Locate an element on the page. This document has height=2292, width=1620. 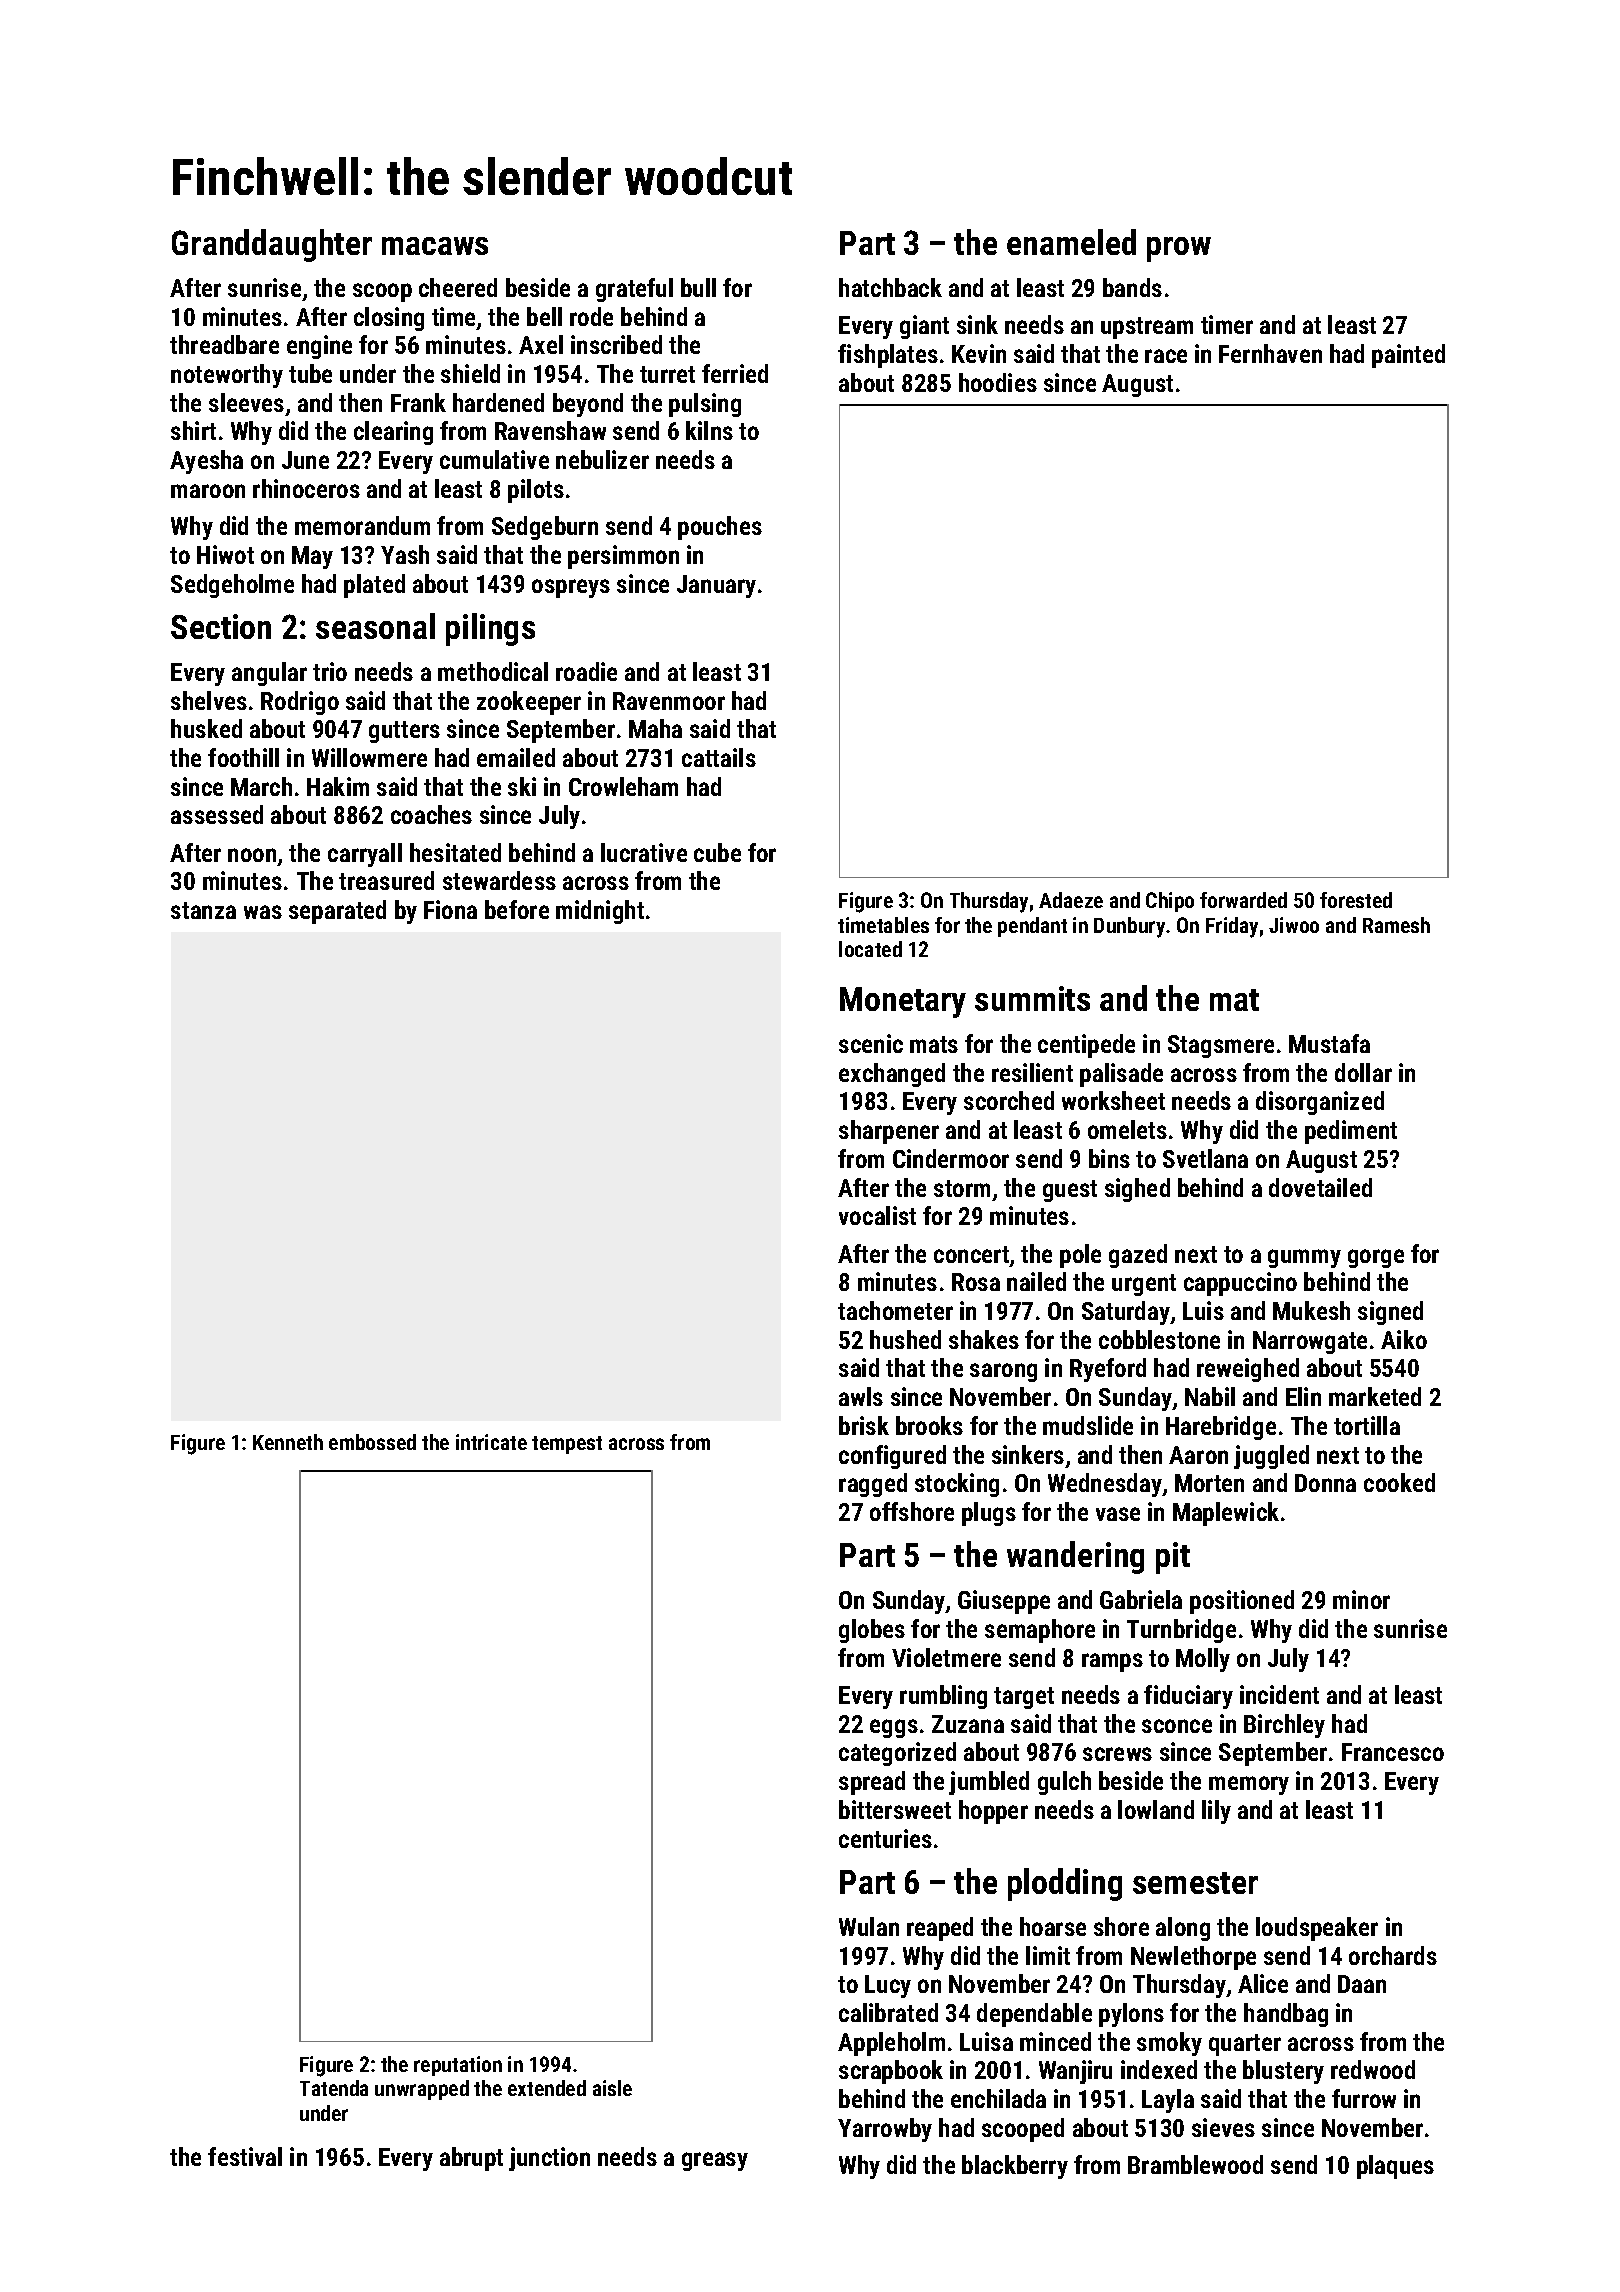
Yarrowby is located at coordinates (885, 2130).
